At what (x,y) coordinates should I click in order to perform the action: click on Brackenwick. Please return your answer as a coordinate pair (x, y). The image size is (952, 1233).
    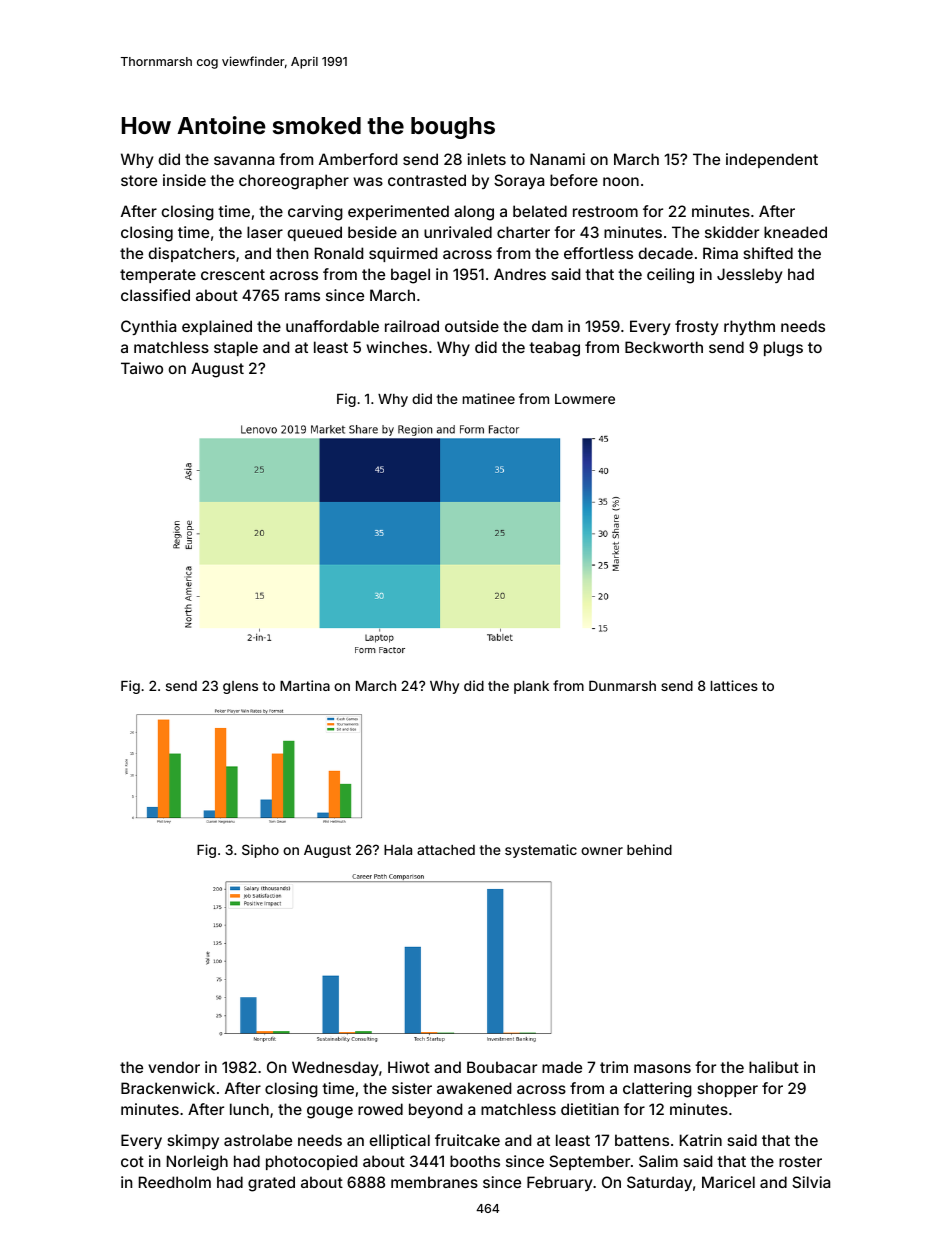
    Looking at the image, I should click on (168, 1088).
